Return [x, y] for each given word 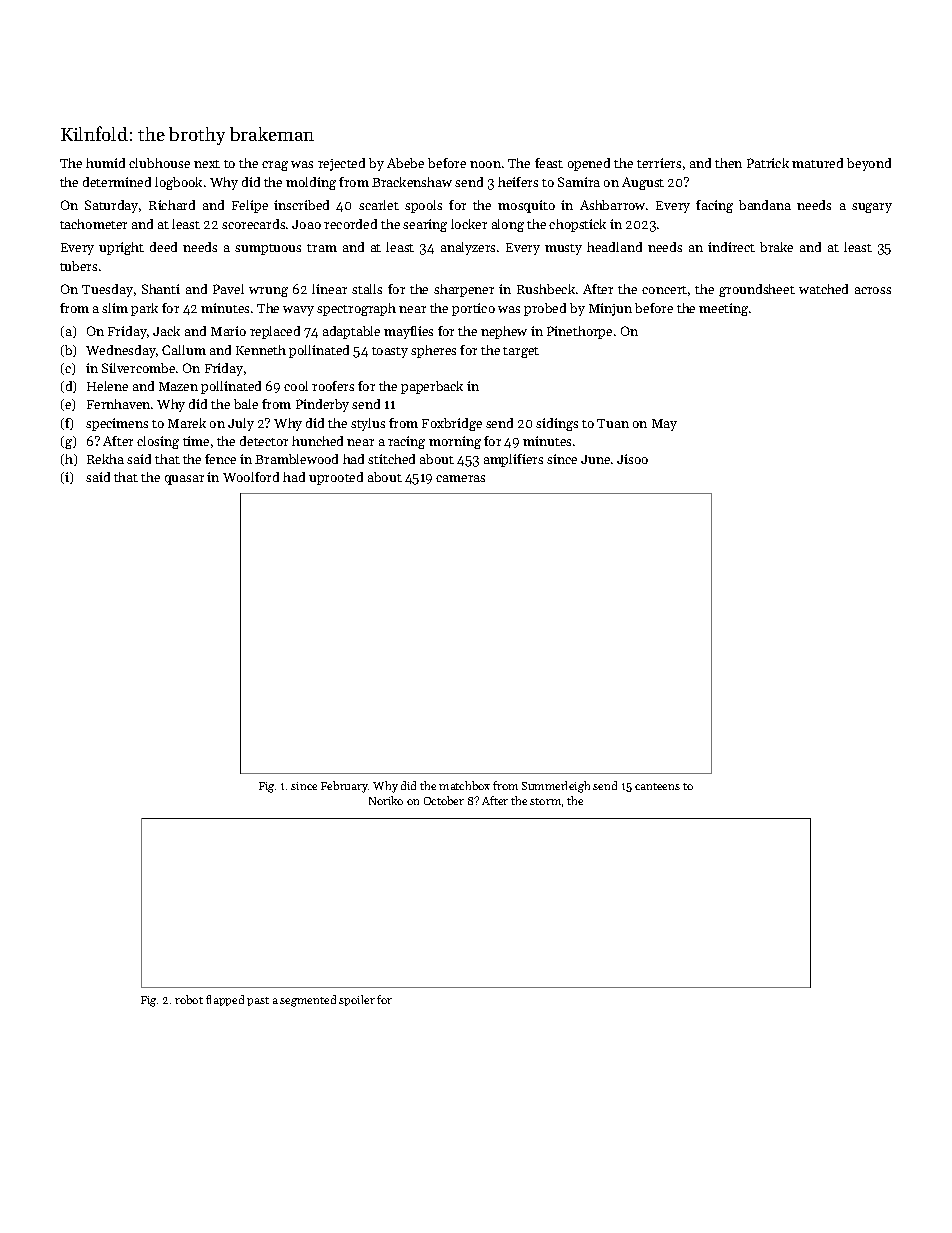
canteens [657, 786]
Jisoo [632, 459]
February [344, 787]
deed [163, 247]
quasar [184, 480]
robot [189, 999]
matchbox [464, 785]
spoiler [357, 1000]
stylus [368, 424]
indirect [731, 247]
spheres [433, 351]
